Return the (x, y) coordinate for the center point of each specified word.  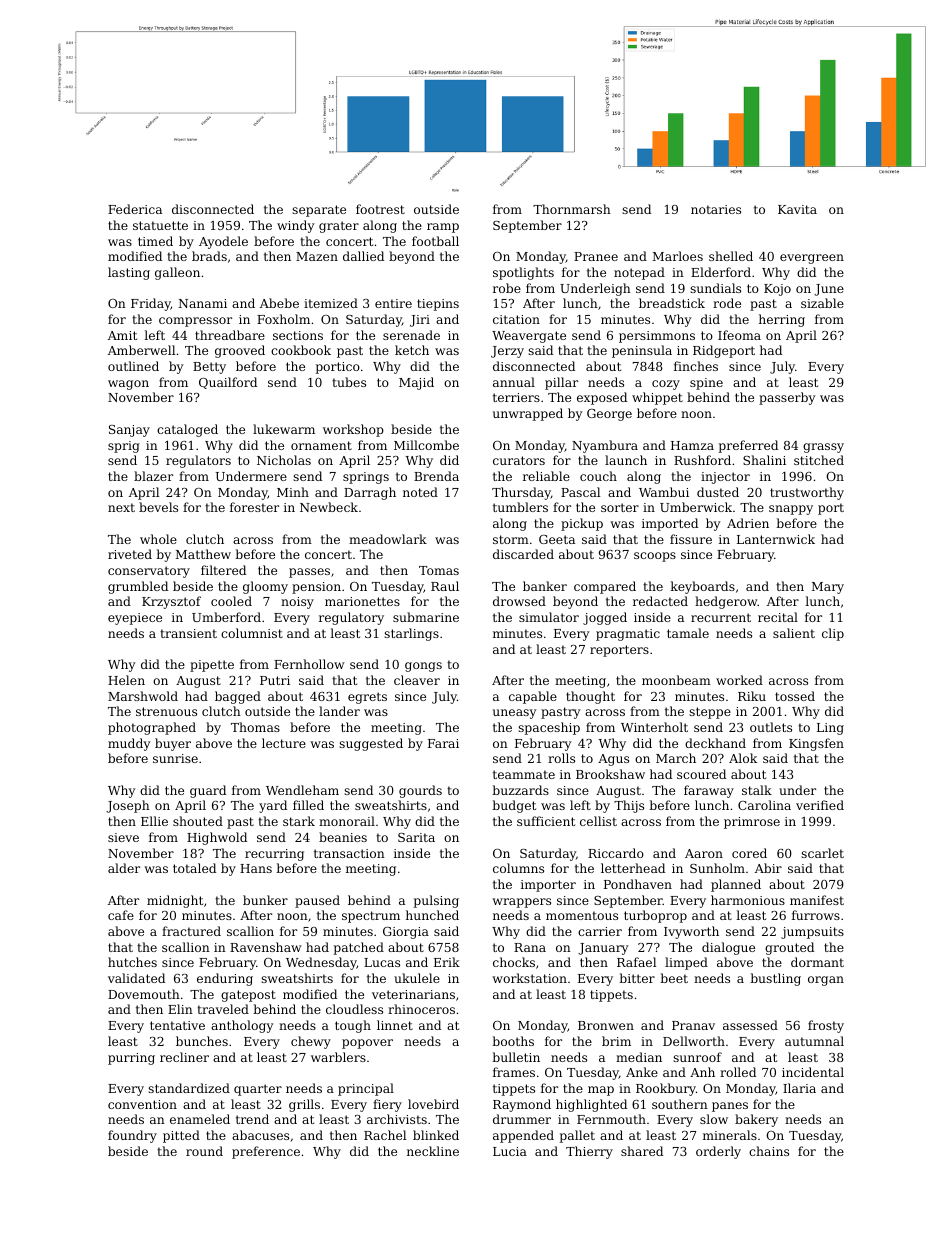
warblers (338, 1057)
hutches (132, 962)
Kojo (777, 290)
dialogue (728, 948)
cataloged (187, 430)
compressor (195, 322)
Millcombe (426, 445)
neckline (433, 1151)
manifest (817, 900)
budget (514, 806)
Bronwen (606, 1025)
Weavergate (529, 337)
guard (208, 791)
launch (626, 460)
